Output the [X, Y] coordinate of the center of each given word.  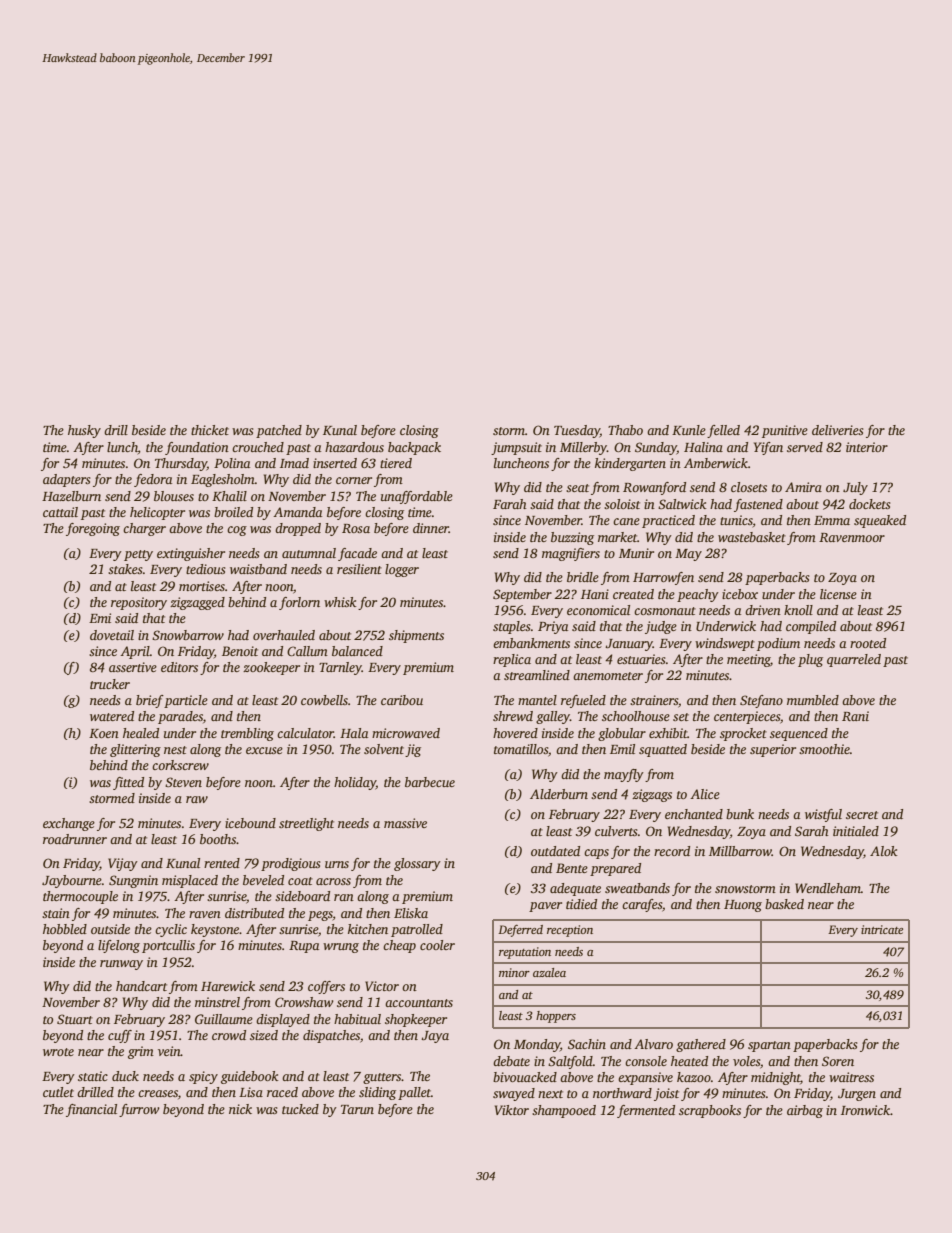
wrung [341, 948]
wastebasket [752, 537]
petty [138, 555]
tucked [300, 1109]
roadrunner [75, 839]
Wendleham [828, 888]
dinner [431, 528]
